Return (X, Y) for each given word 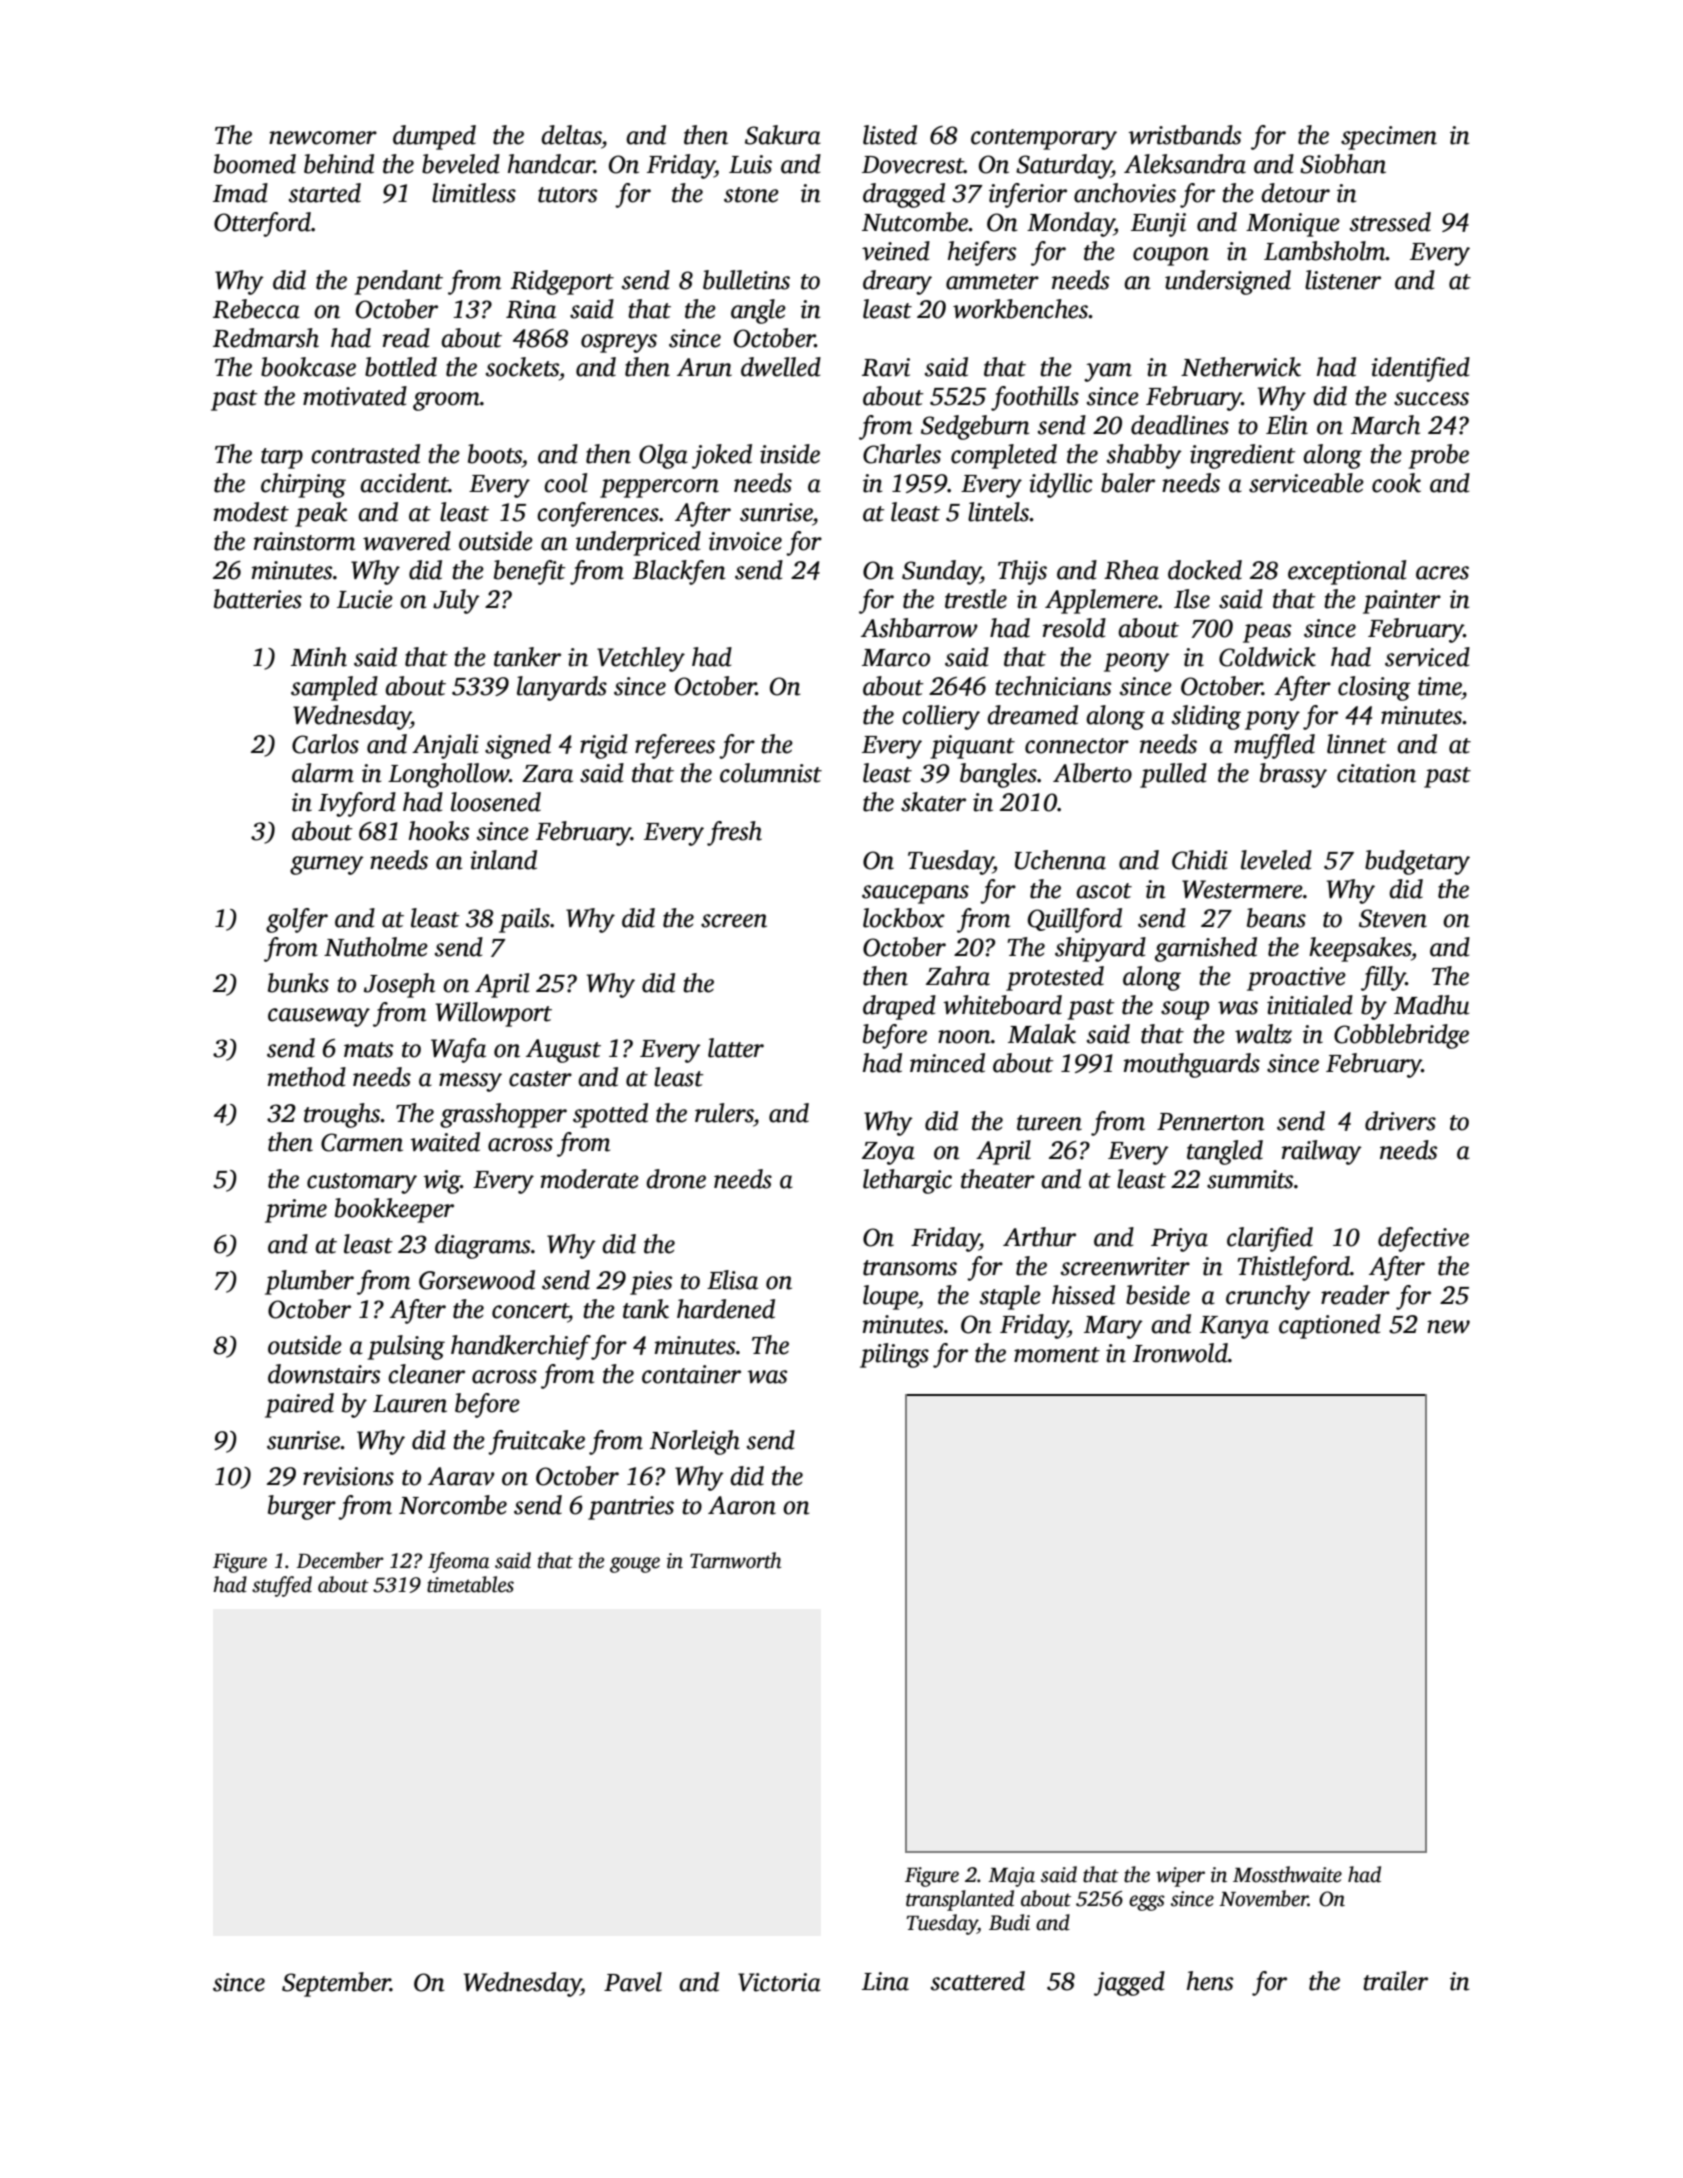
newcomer (323, 138)
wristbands (1184, 135)
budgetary (1417, 862)
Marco (896, 658)
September (336, 1984)
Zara (547, 774)
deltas (571, 135)
